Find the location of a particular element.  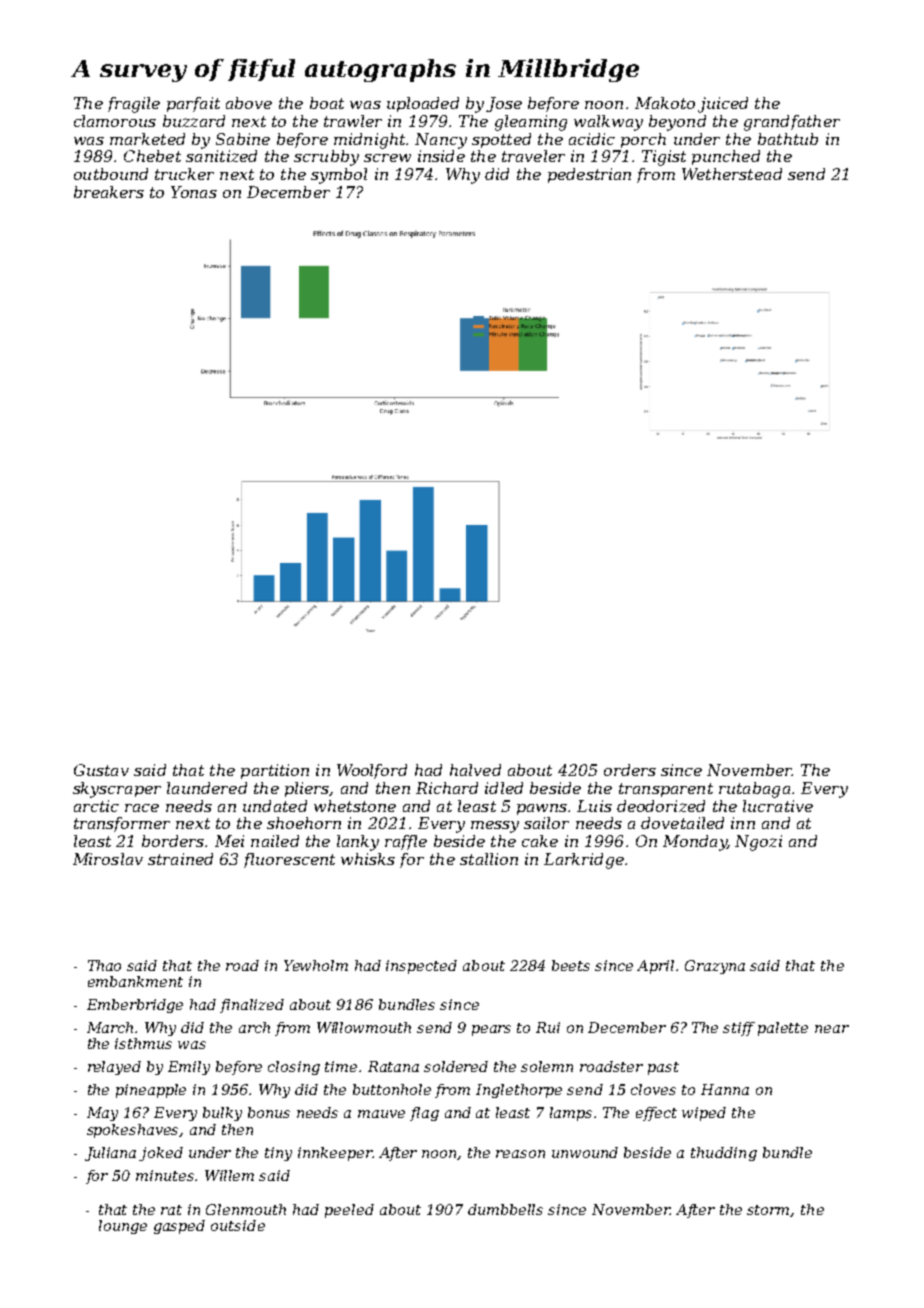

Wetherstead is located at coordinates (732, 174).
